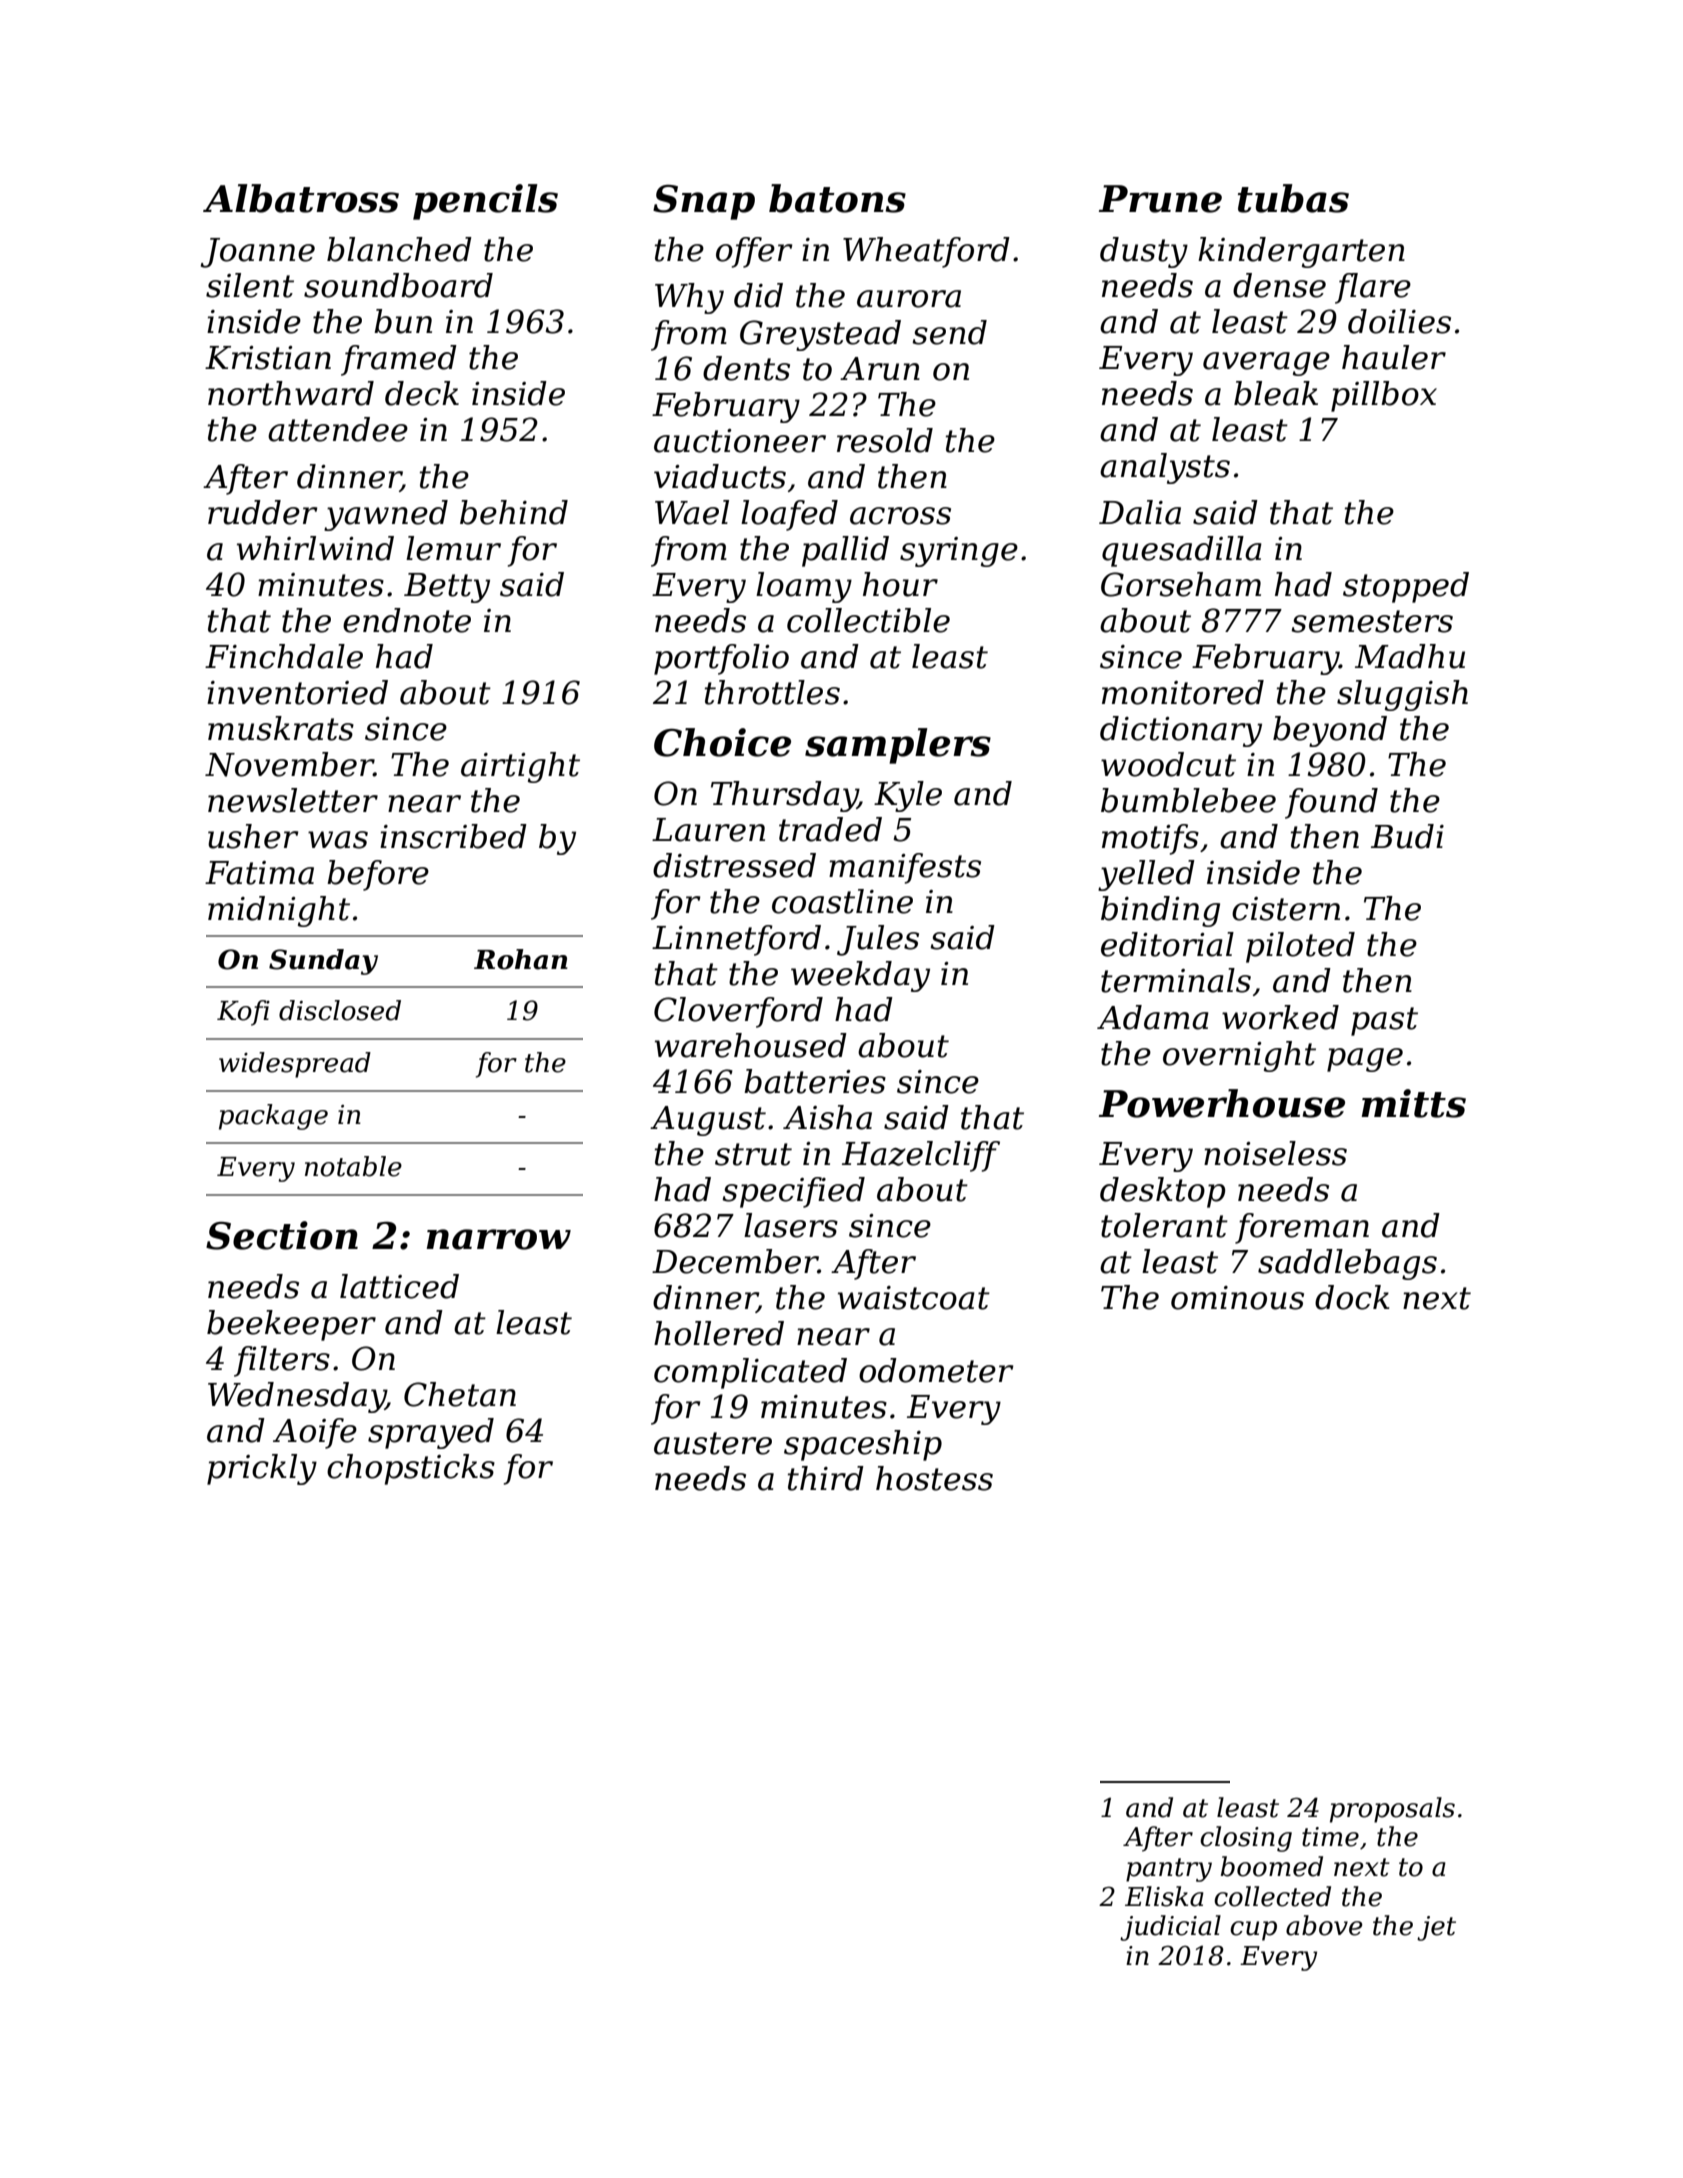 This screenshot has height=2178, width=1683. I want to click on overnight, so click(1239, 1056).
